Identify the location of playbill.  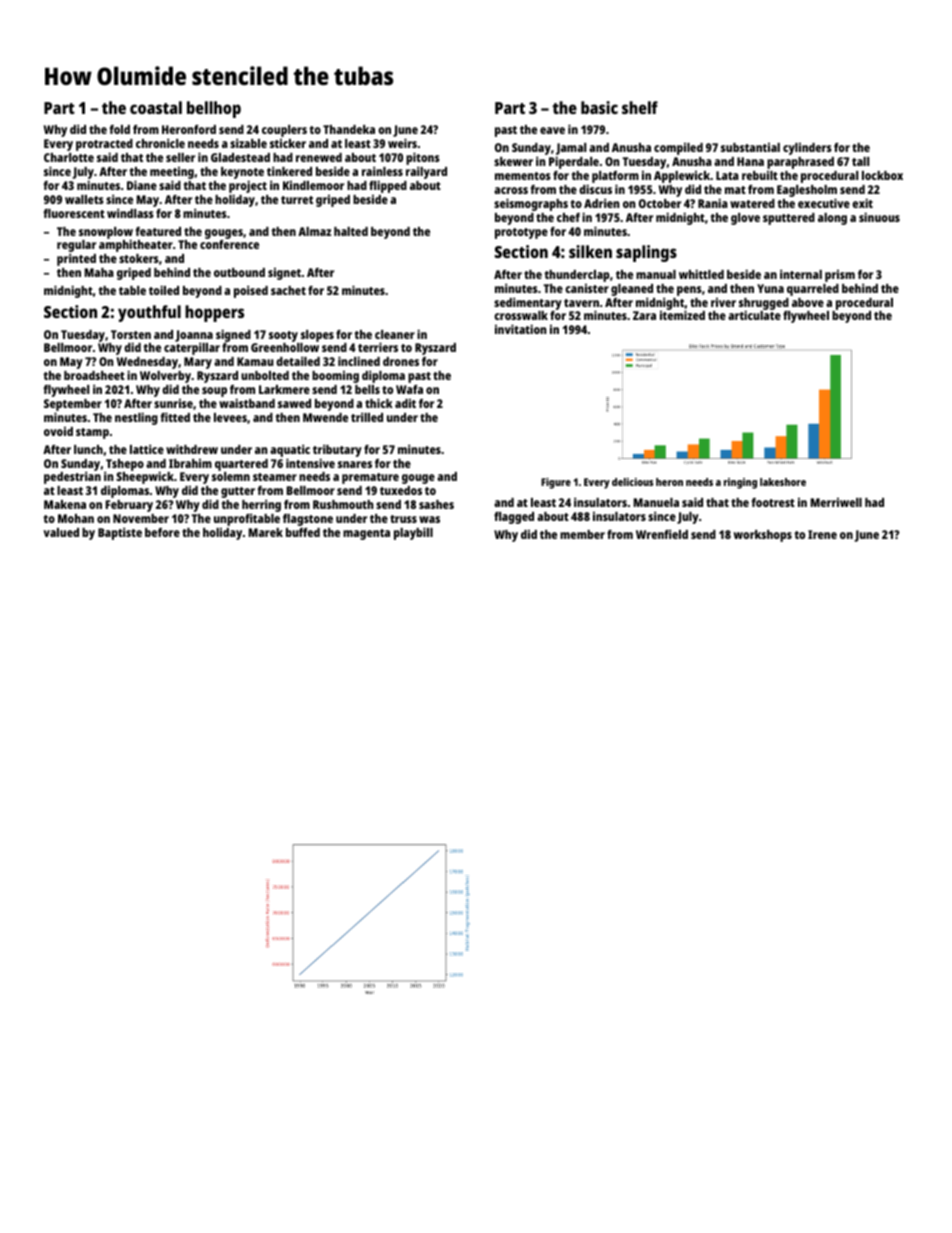
(413, 533).
